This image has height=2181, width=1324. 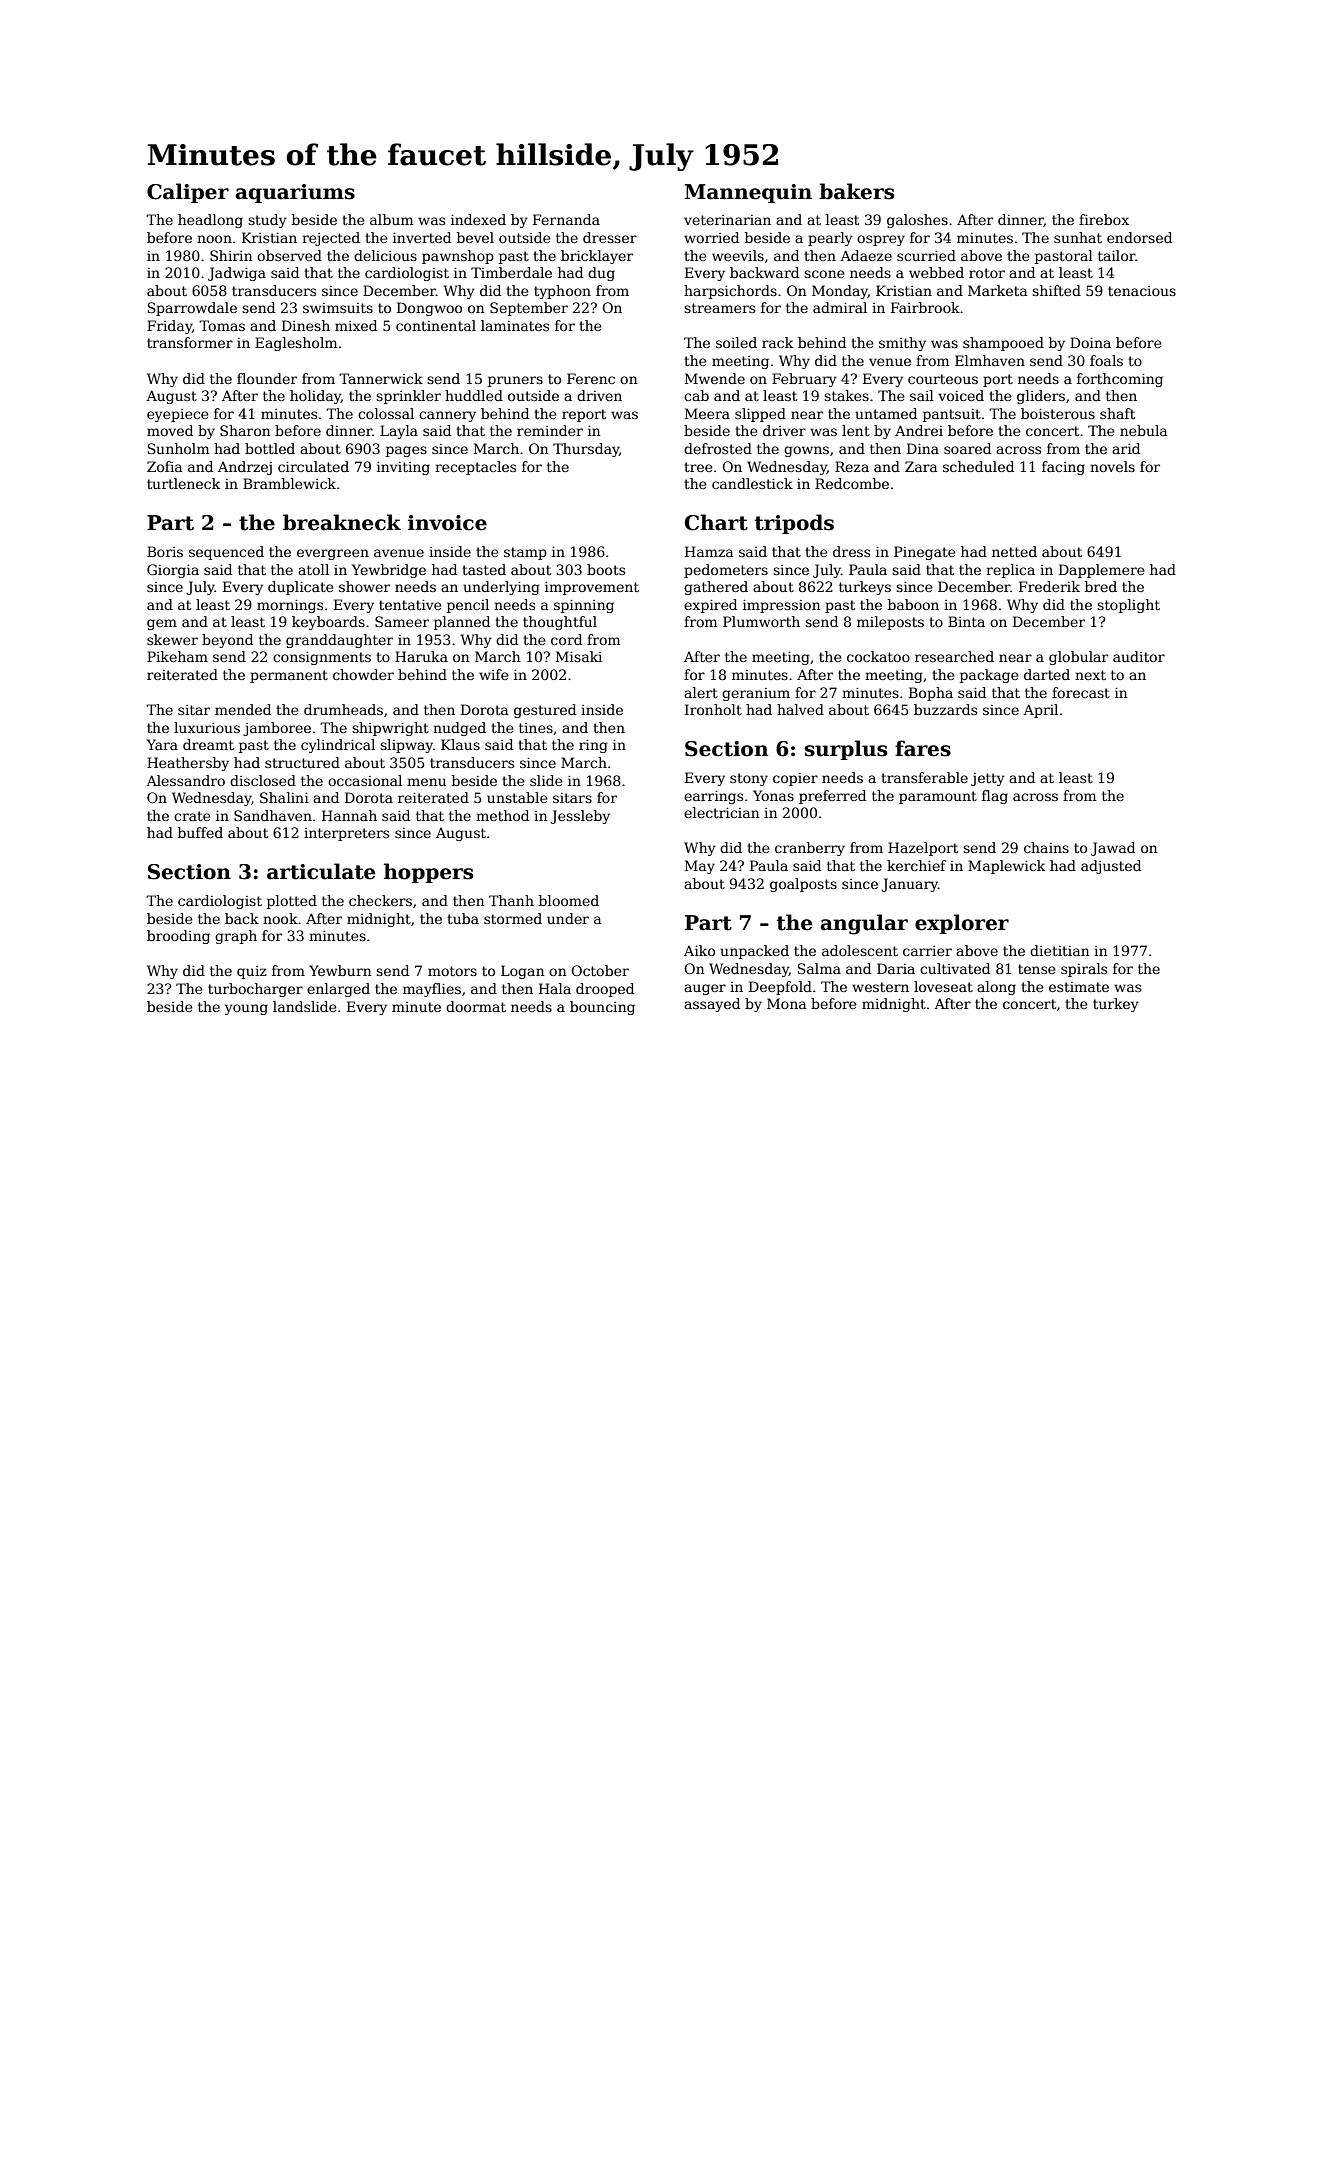 I want to click on dug, so click(x=601, y=274).
